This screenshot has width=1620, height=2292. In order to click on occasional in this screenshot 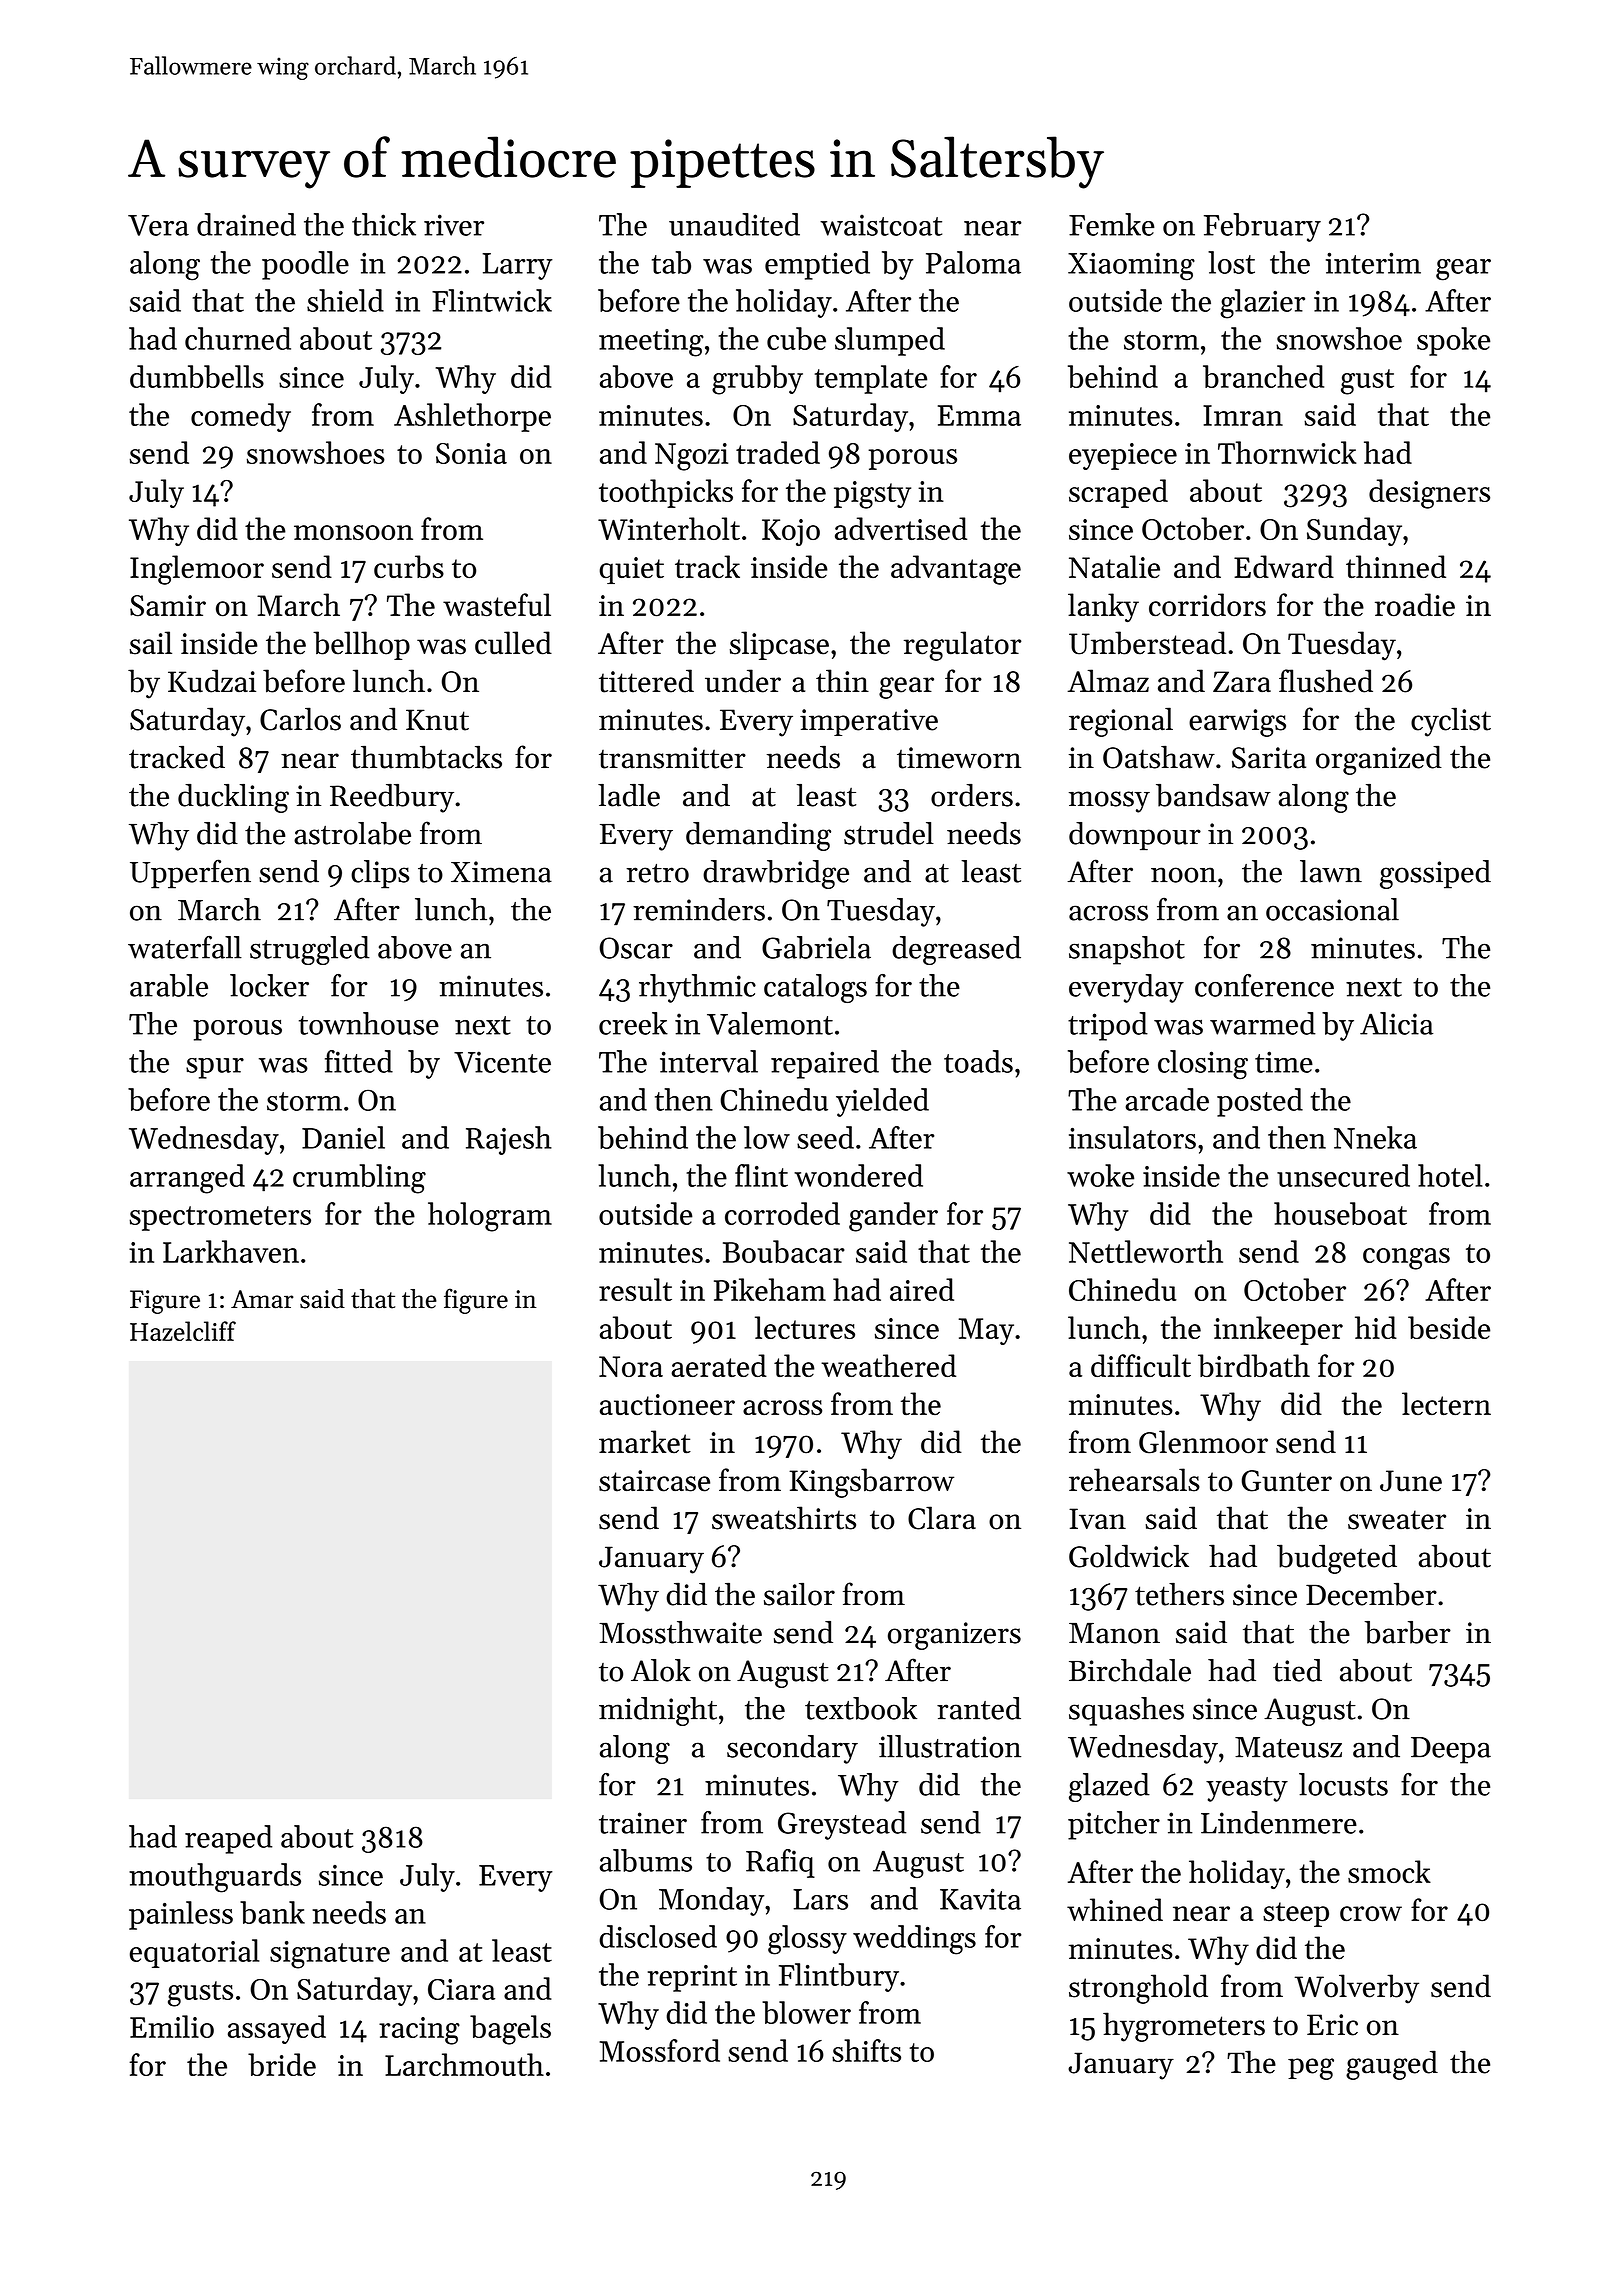, I will do `click(1332, 909)`.
